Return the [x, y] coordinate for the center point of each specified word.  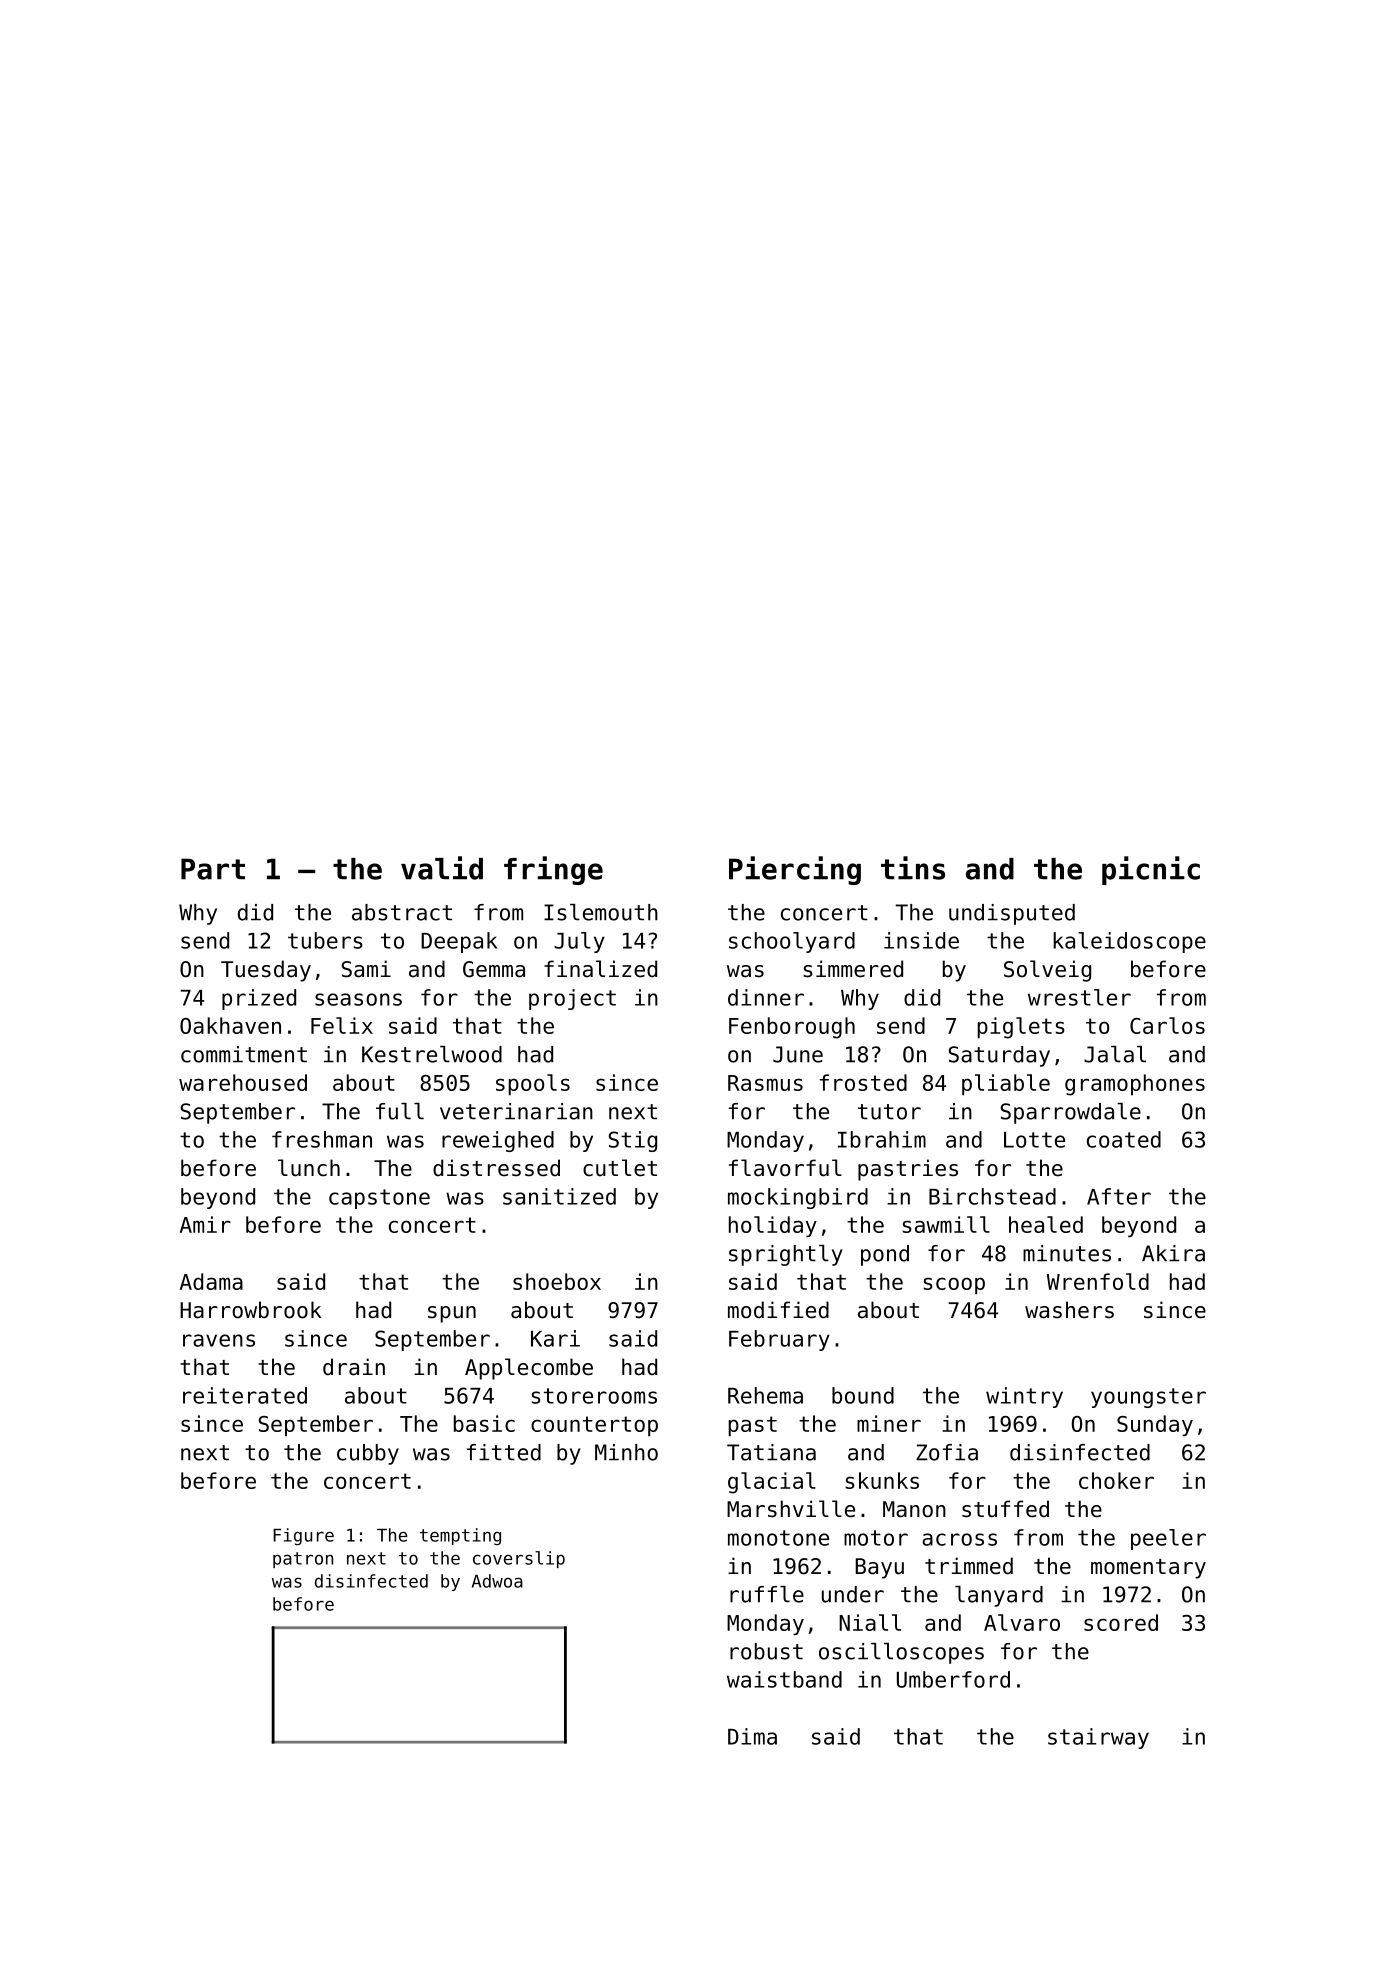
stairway [1098, 1738]
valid [442, 868]
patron [303, 1560]
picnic [1151, 870]
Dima [752, 1736]
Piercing [795, 870]
